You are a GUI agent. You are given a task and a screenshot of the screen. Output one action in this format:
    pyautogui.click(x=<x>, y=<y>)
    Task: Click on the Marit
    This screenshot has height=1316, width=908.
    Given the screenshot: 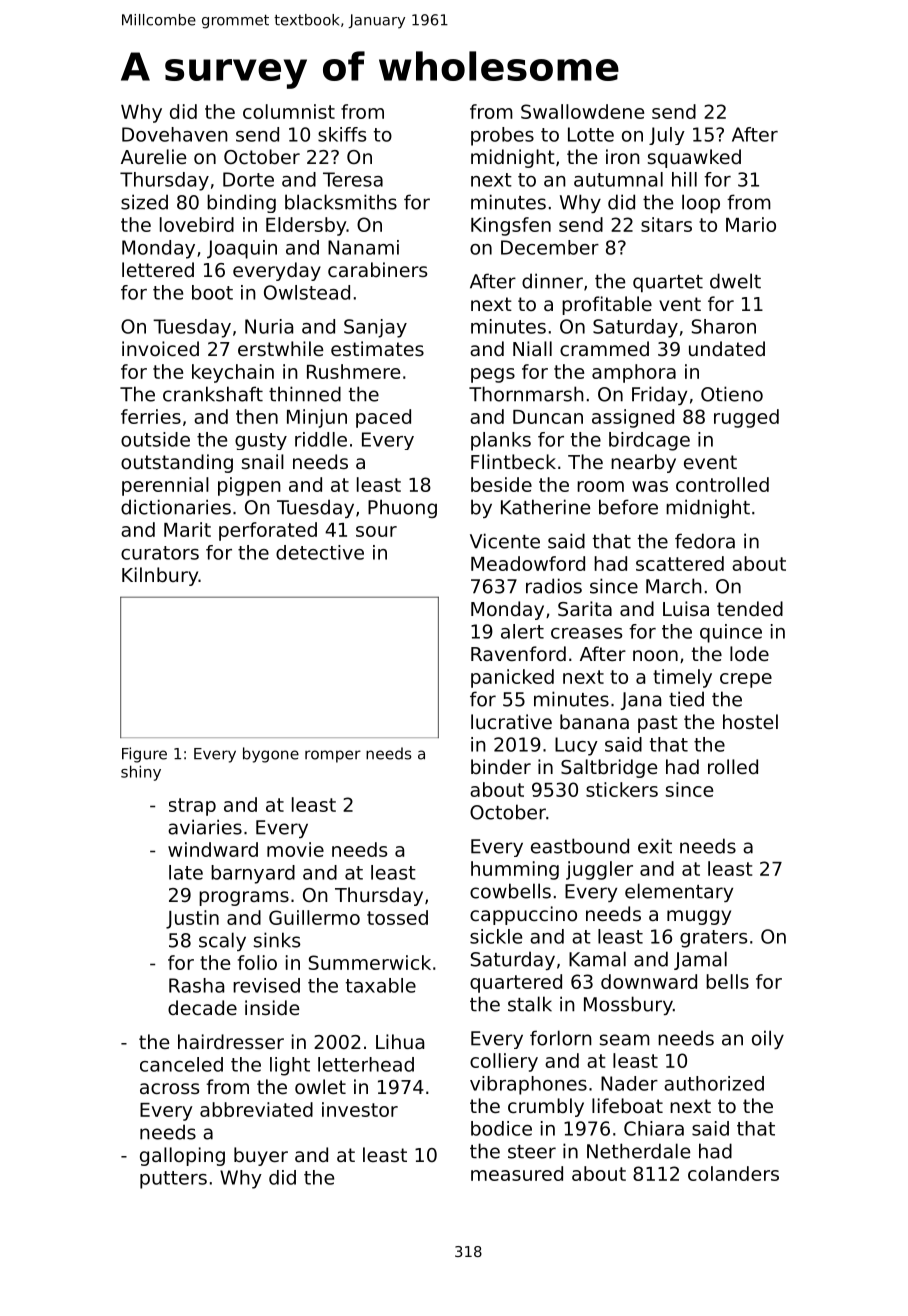 What is the action you would take?
    pyautogui.click(x=187, y=529)
